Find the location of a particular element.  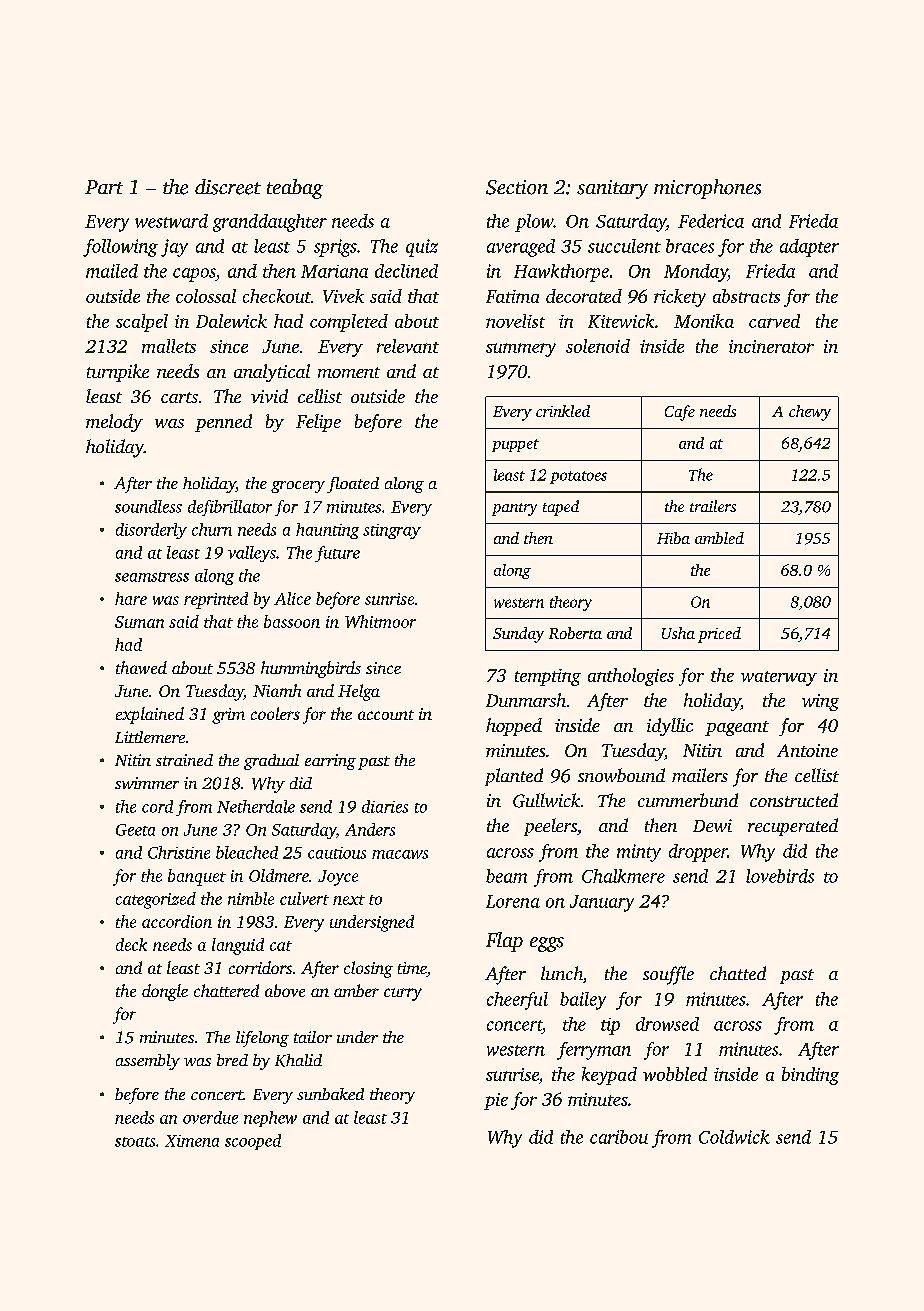

chewy is located at coordinates (810, 413).
